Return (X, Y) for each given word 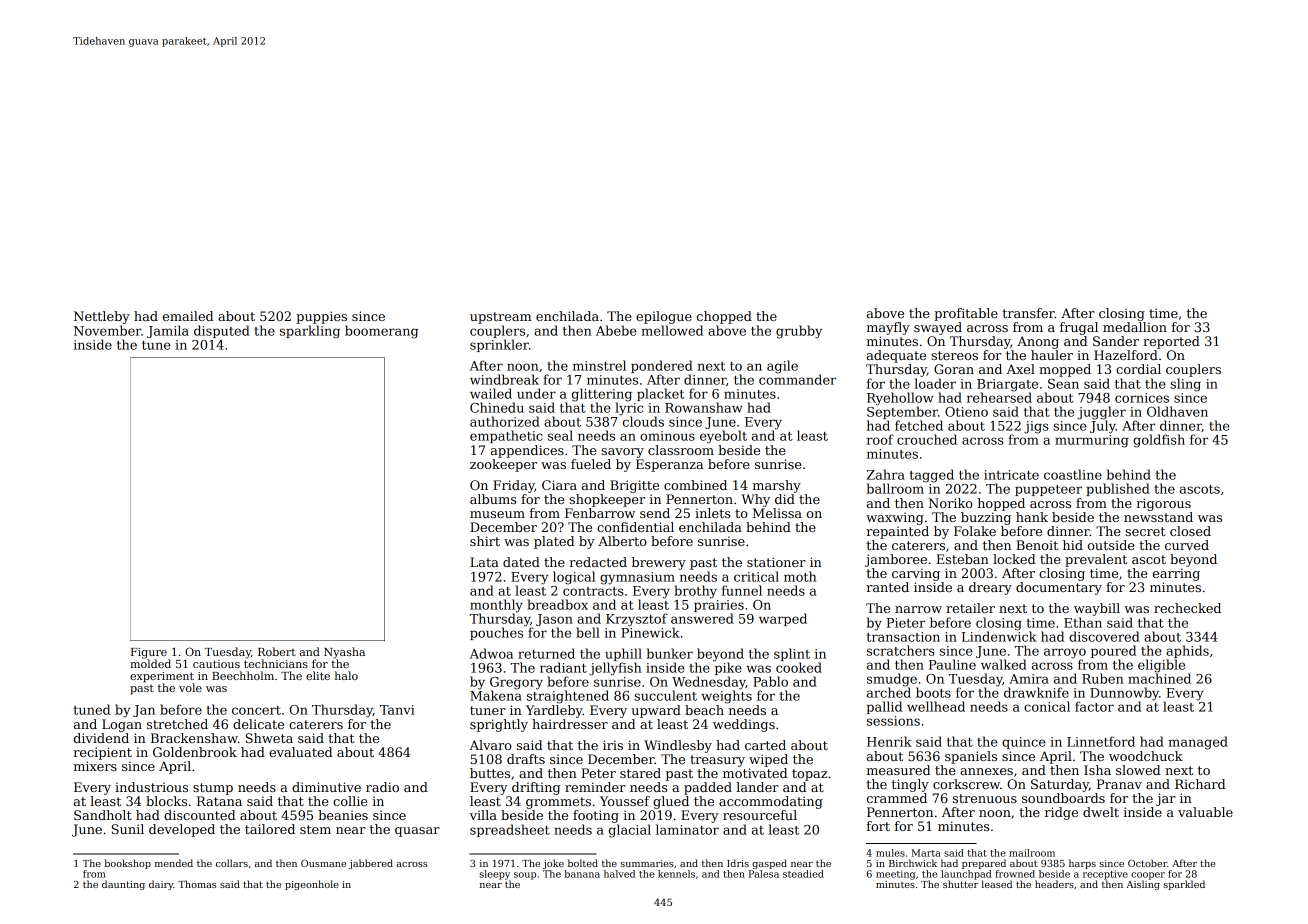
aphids (1187, 651)
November (107, 330)
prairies (719, 606)
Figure (149, 653)
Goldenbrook (195, 752)
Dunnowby (1124, 694)
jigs (1036, 427)
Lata (484, 562)
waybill (1097, 609)
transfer (1028, 313)
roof (880, 439)
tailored (270, 829)
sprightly (499, 725)
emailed (188, 316)
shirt (485, 541)
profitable (966, 314)
